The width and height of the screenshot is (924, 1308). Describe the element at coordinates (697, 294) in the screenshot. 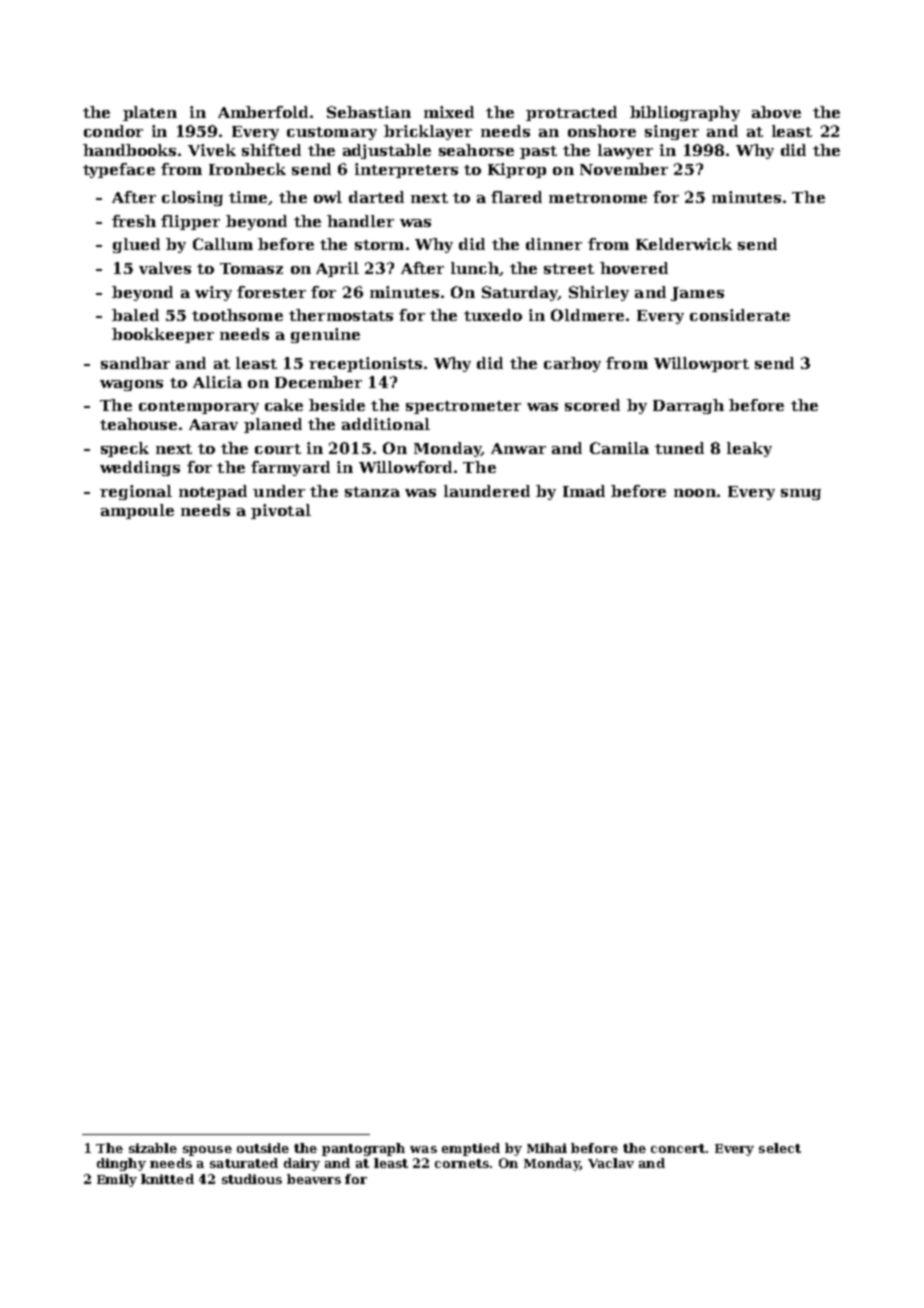

I see `James` at that location.
